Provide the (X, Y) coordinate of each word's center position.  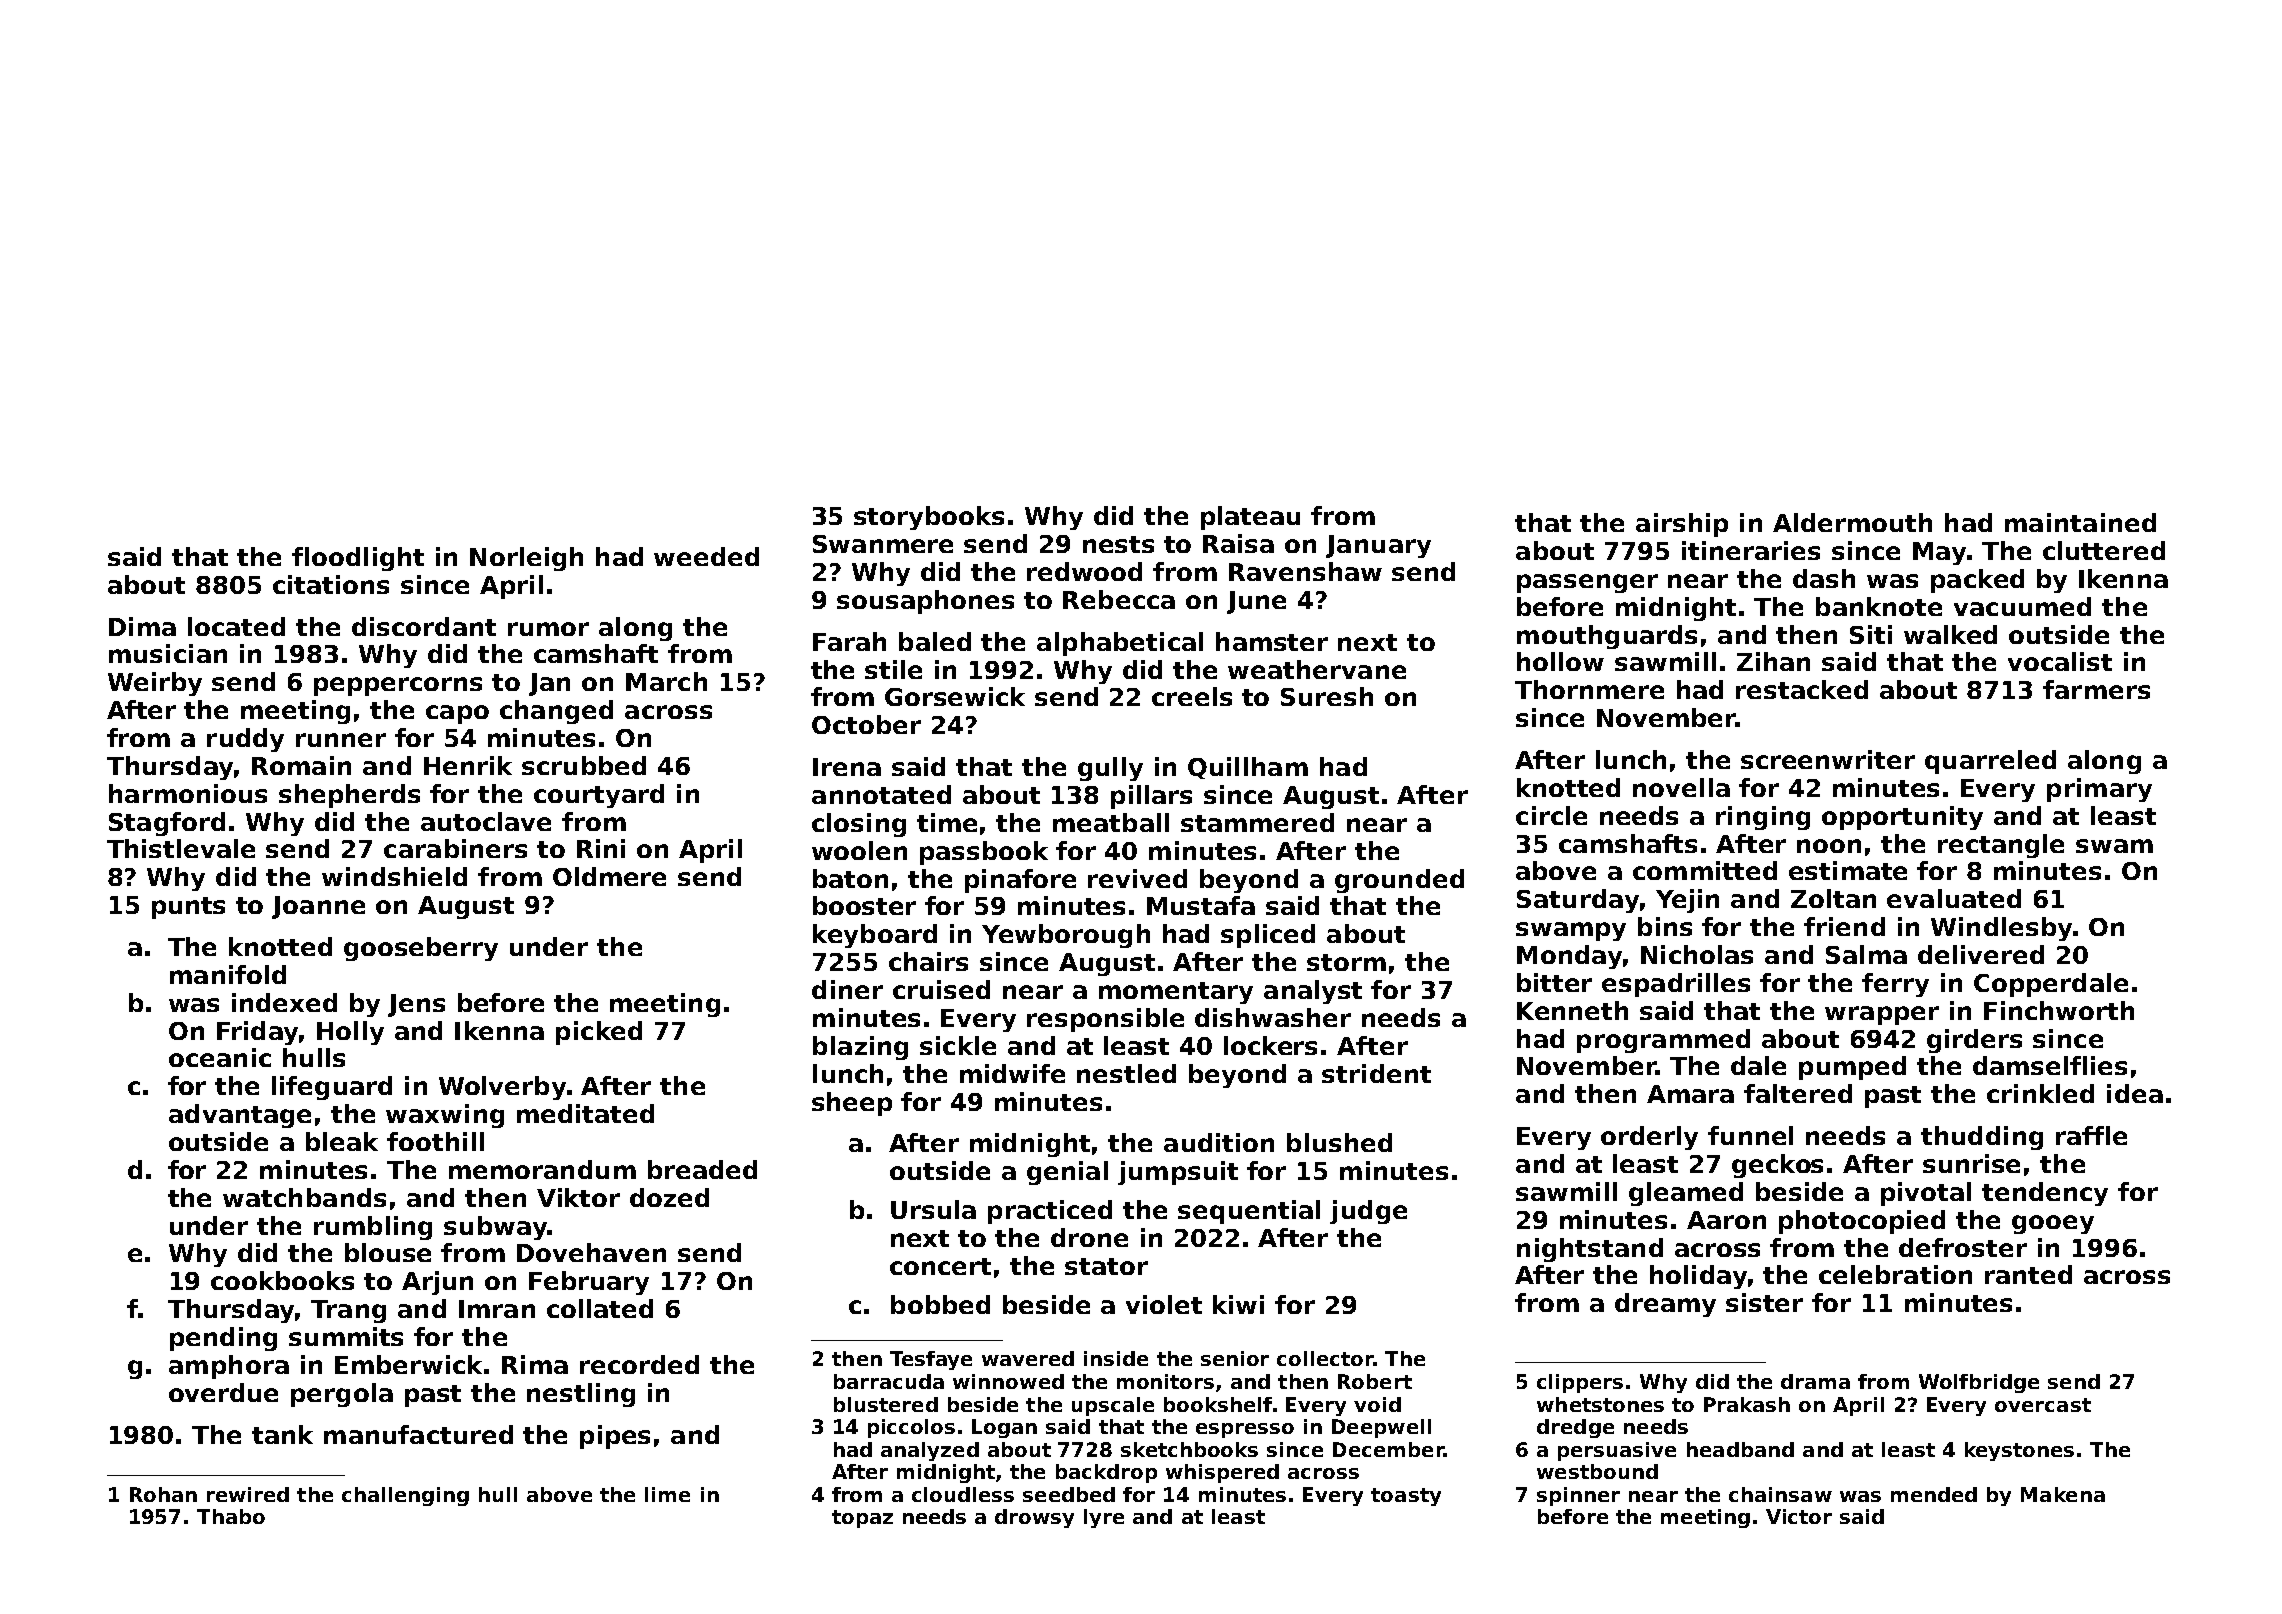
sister (1764, 1302)
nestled (1126, 1073)
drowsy (1034, 1518)
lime (667, 1494)
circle (1551, 815)
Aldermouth (1852, 522)
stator (1106, 1266)
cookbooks (282, 1280)
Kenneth (1572, 1010)
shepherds (349, 796)
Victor (1799, 1516)
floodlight (358, 559)
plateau (1250, 518)
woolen (859, 850)
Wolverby (502, 1088)
